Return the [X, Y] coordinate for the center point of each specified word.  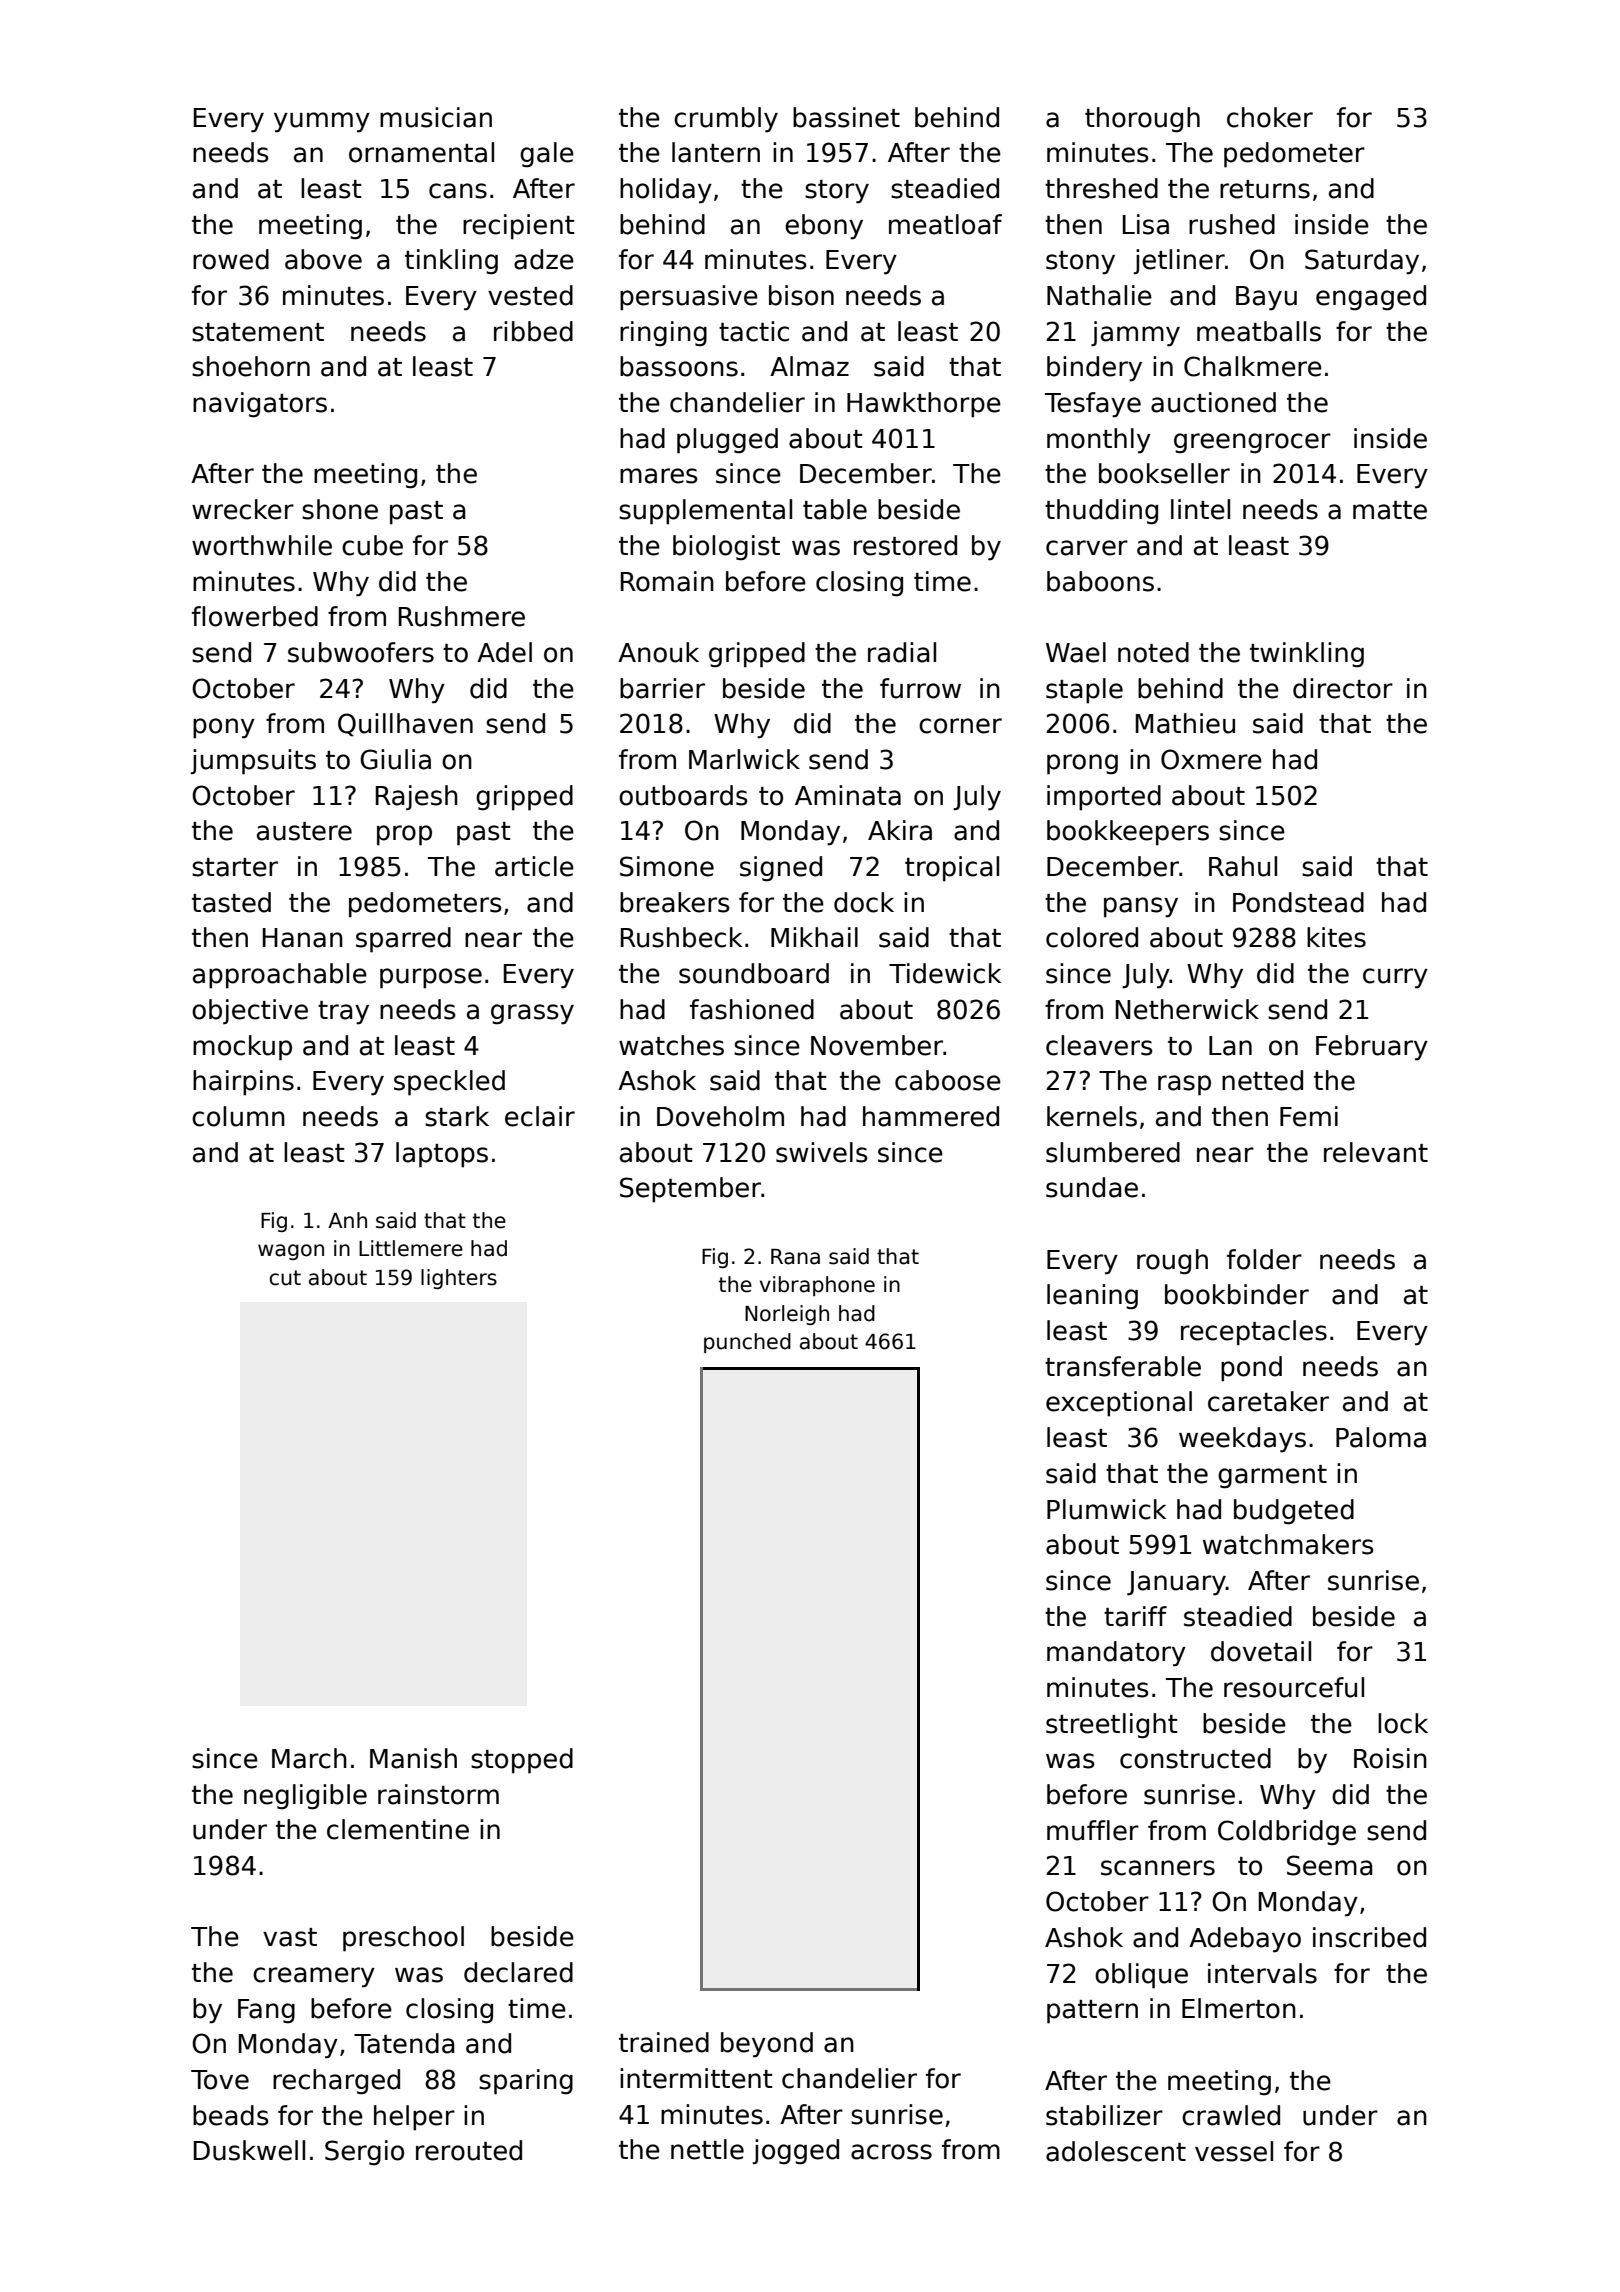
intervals [1262, 1973]
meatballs [1259, 331]
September [690, 1190]
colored [1092, 937]
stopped [522, 1761]
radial [902, 652]
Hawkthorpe [924, 405]
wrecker [243, 509]
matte [1390, 510]
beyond [767, 2045]
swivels [822, 1152]
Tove [220, 2080]
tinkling [451, 262]
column [238, 1116]
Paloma [1381, 1437]
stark [457, 1116]
